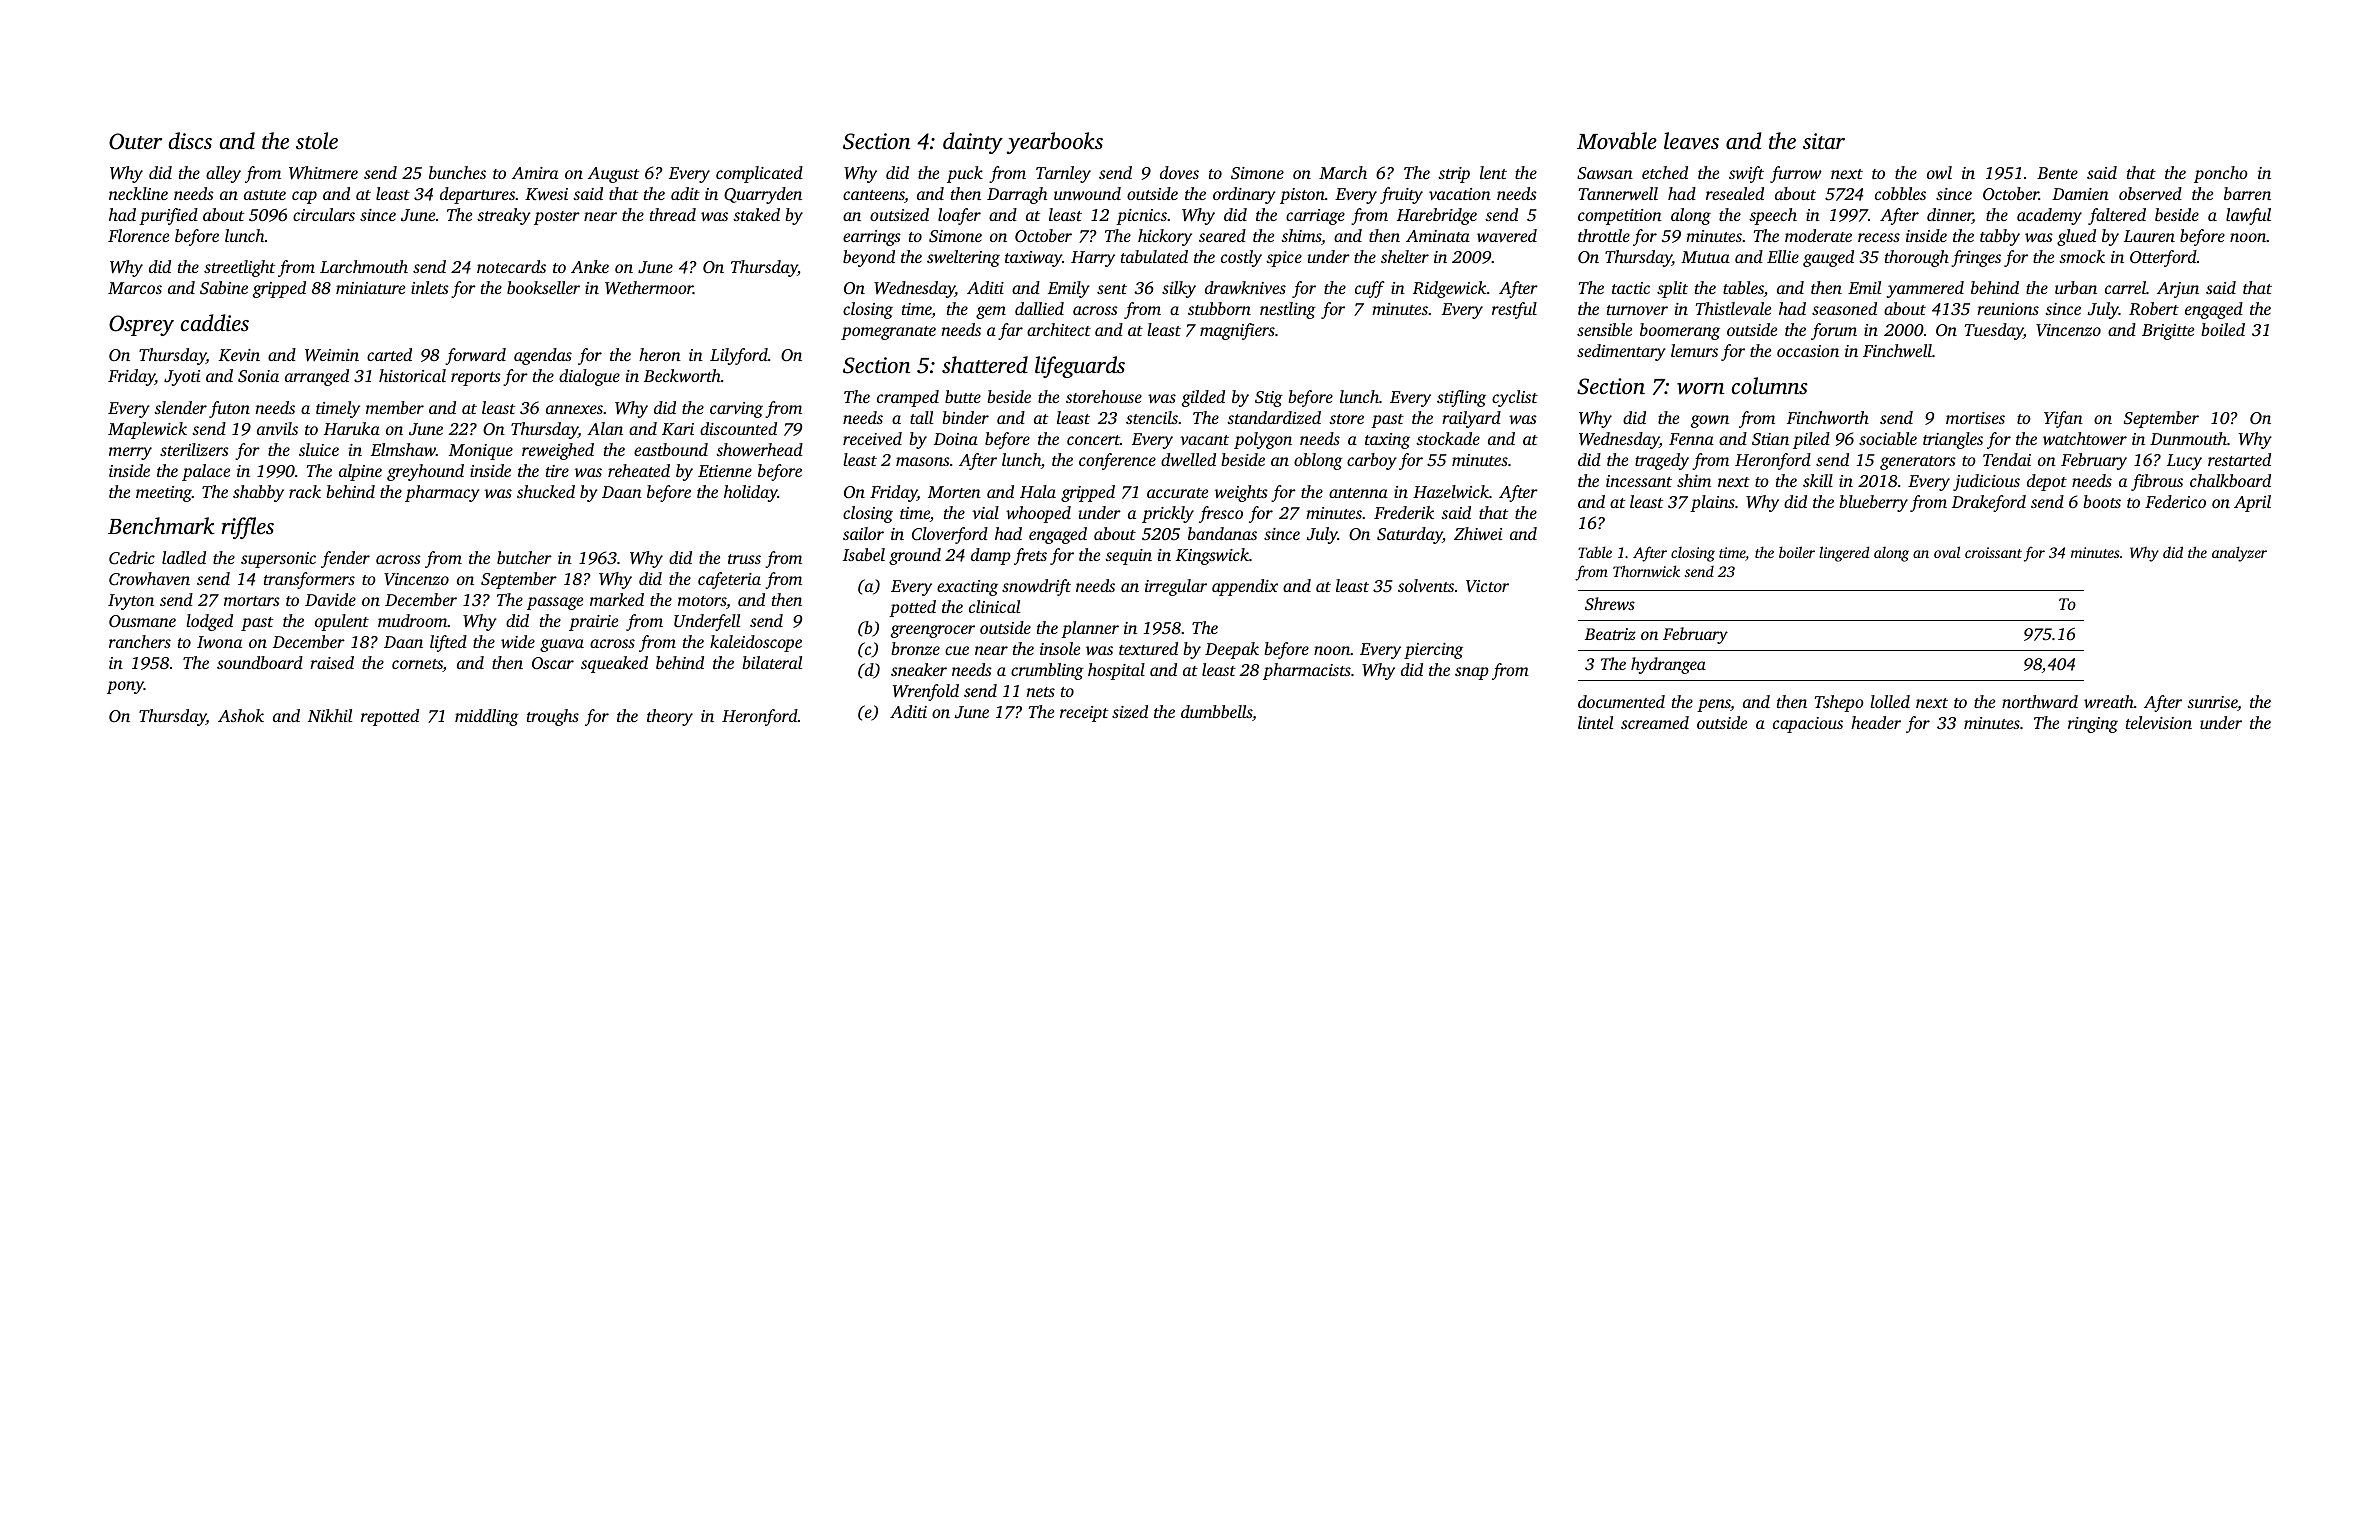  What do you see at coordinates (1834, 331) in the screenshot?
I see `forum` at bounding box center [1834, 331].
